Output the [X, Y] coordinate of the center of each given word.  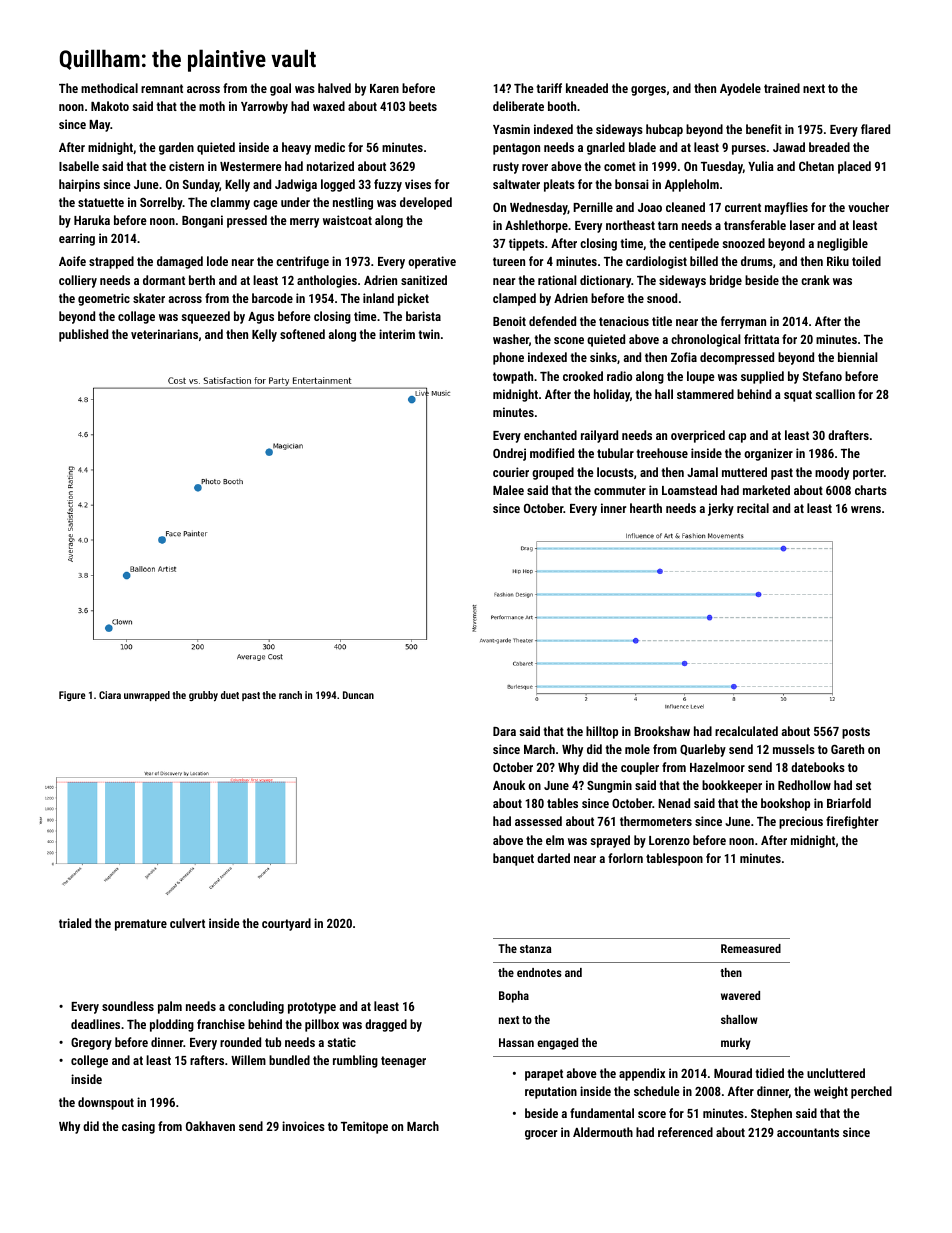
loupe [701, 377]
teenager [403, 1062]
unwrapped [147, 696]
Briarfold [849, 803]
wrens [866, 509]
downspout [106, 1103]
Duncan [358, 695]
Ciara [110, 695]
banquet [513, 859]
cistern [186, 166]
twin [429, 334]
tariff [549, 88]
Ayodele [740, 89]
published [83, 335]
